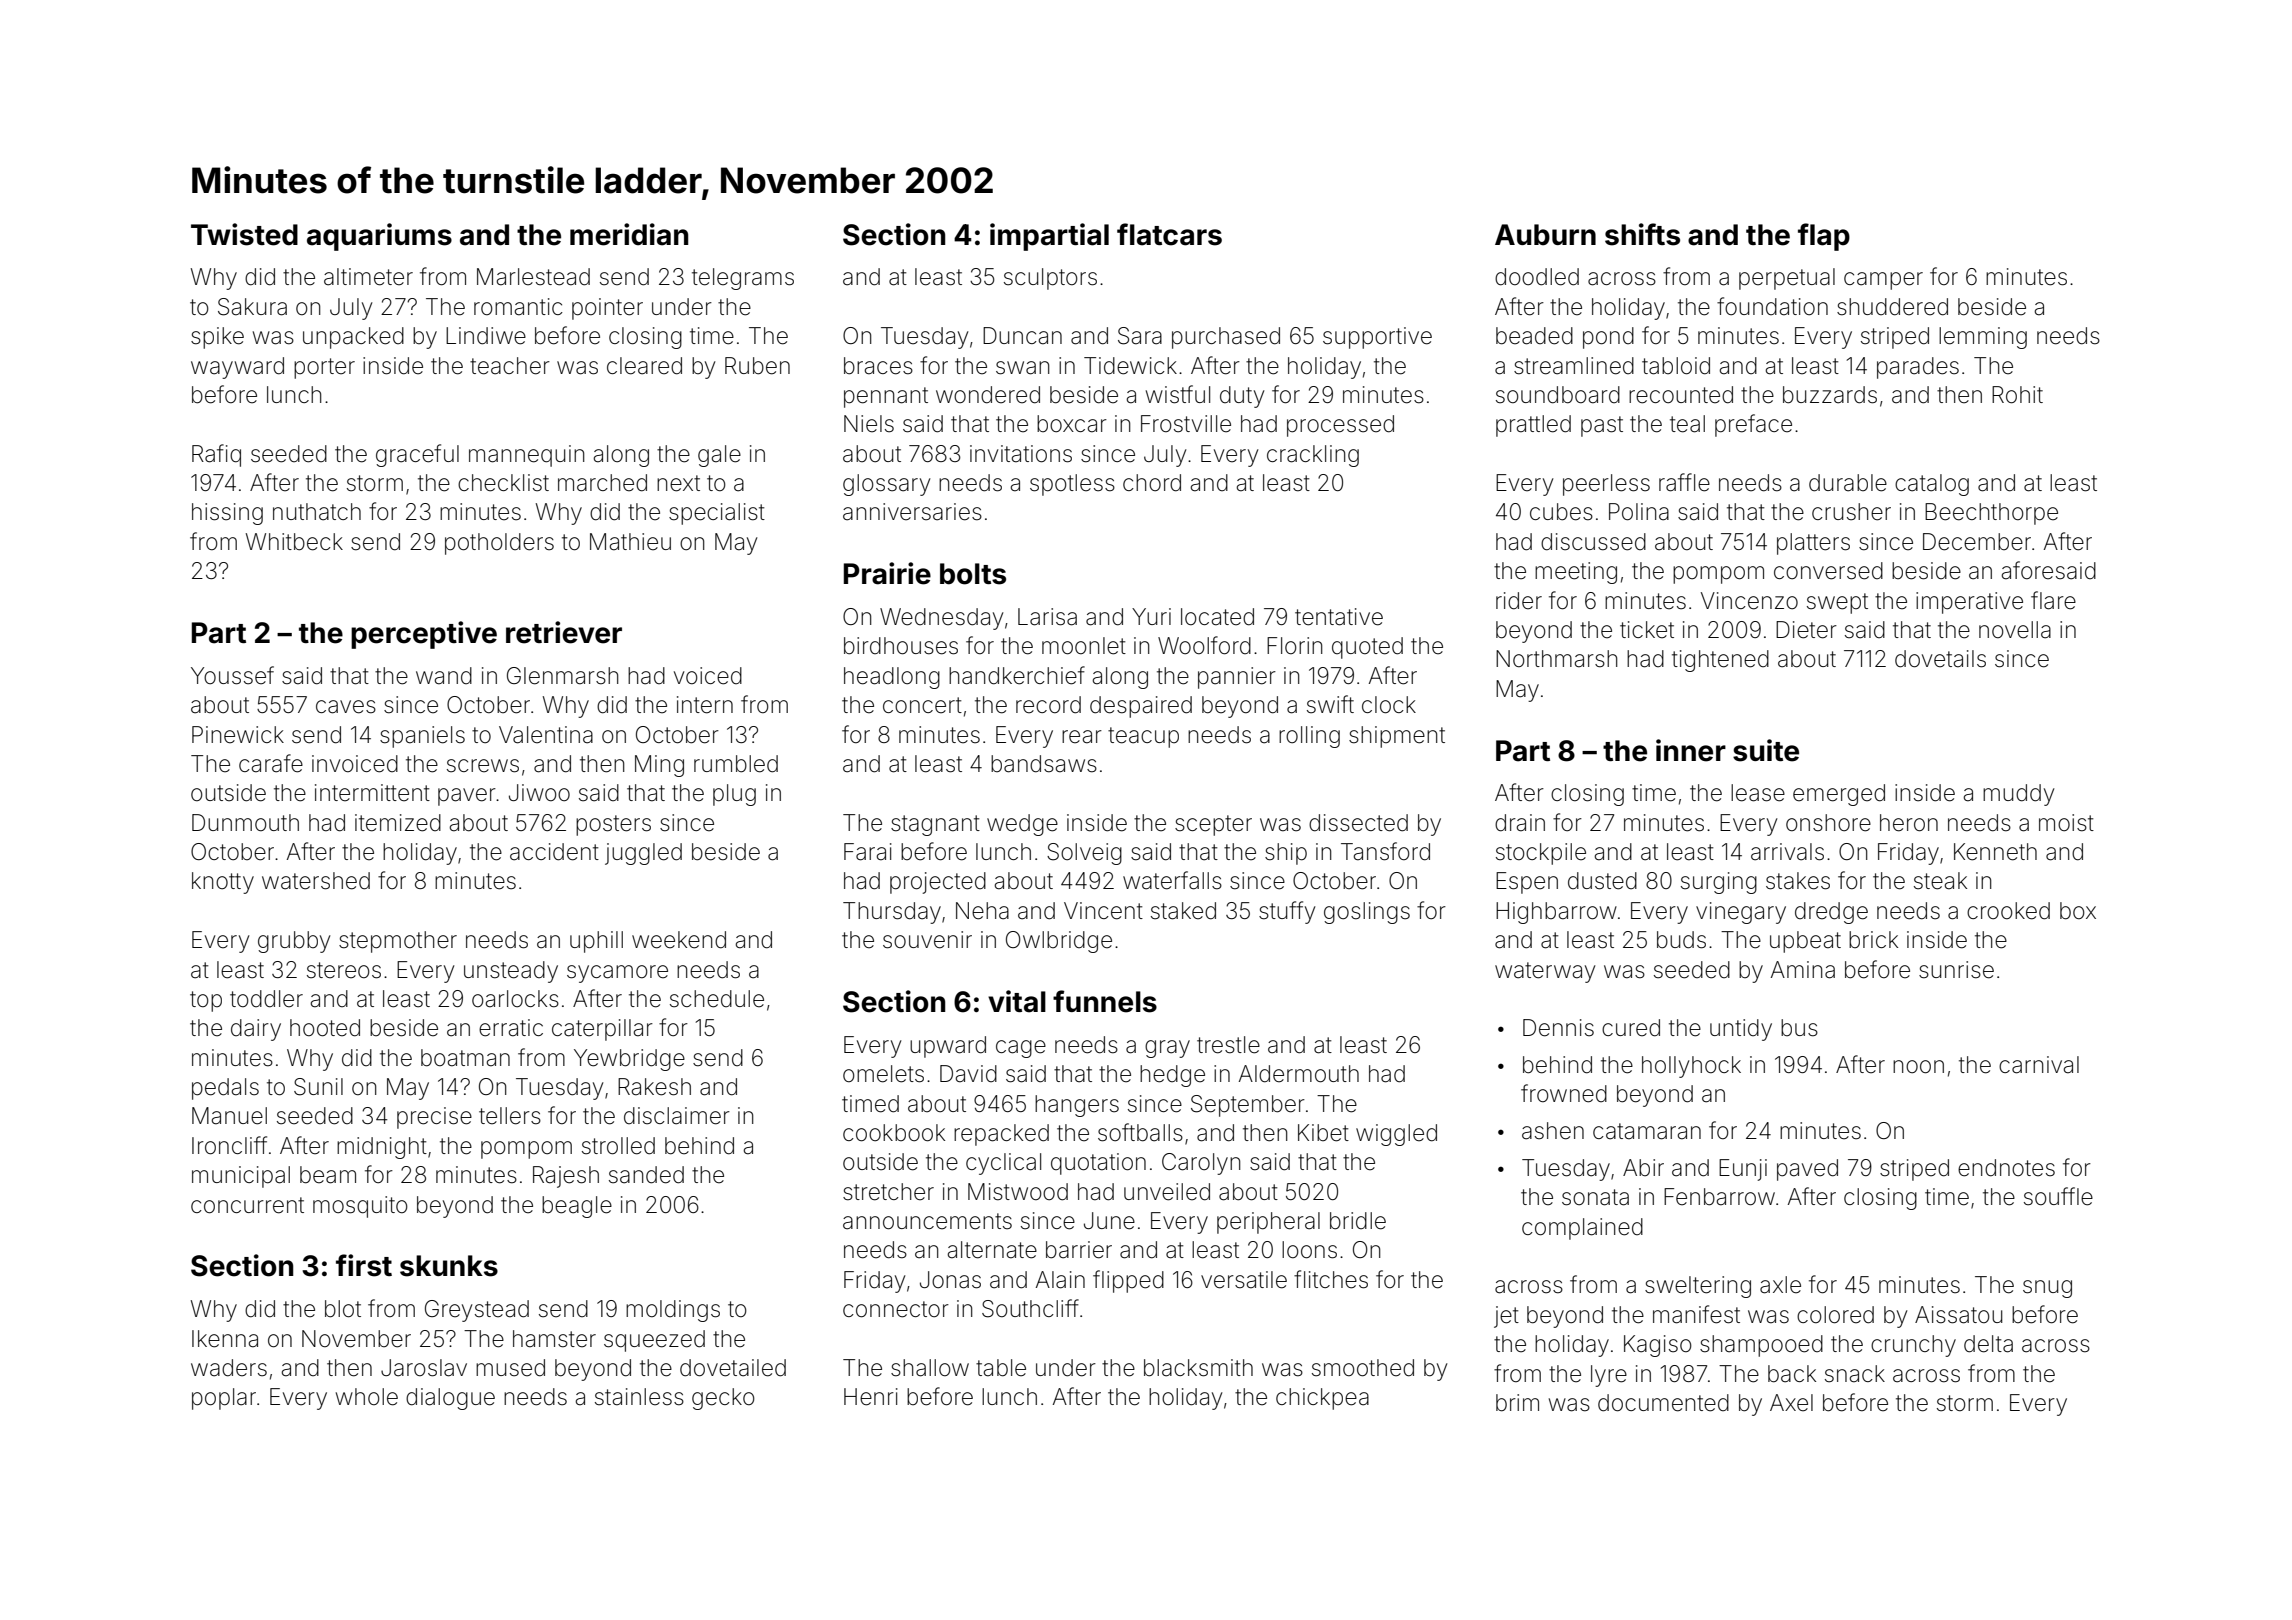 The height and width of the screenshot is (1620, 2292). Describe the element at coordinates (705, 705) in the screenshot. I see `intern` at that location.
